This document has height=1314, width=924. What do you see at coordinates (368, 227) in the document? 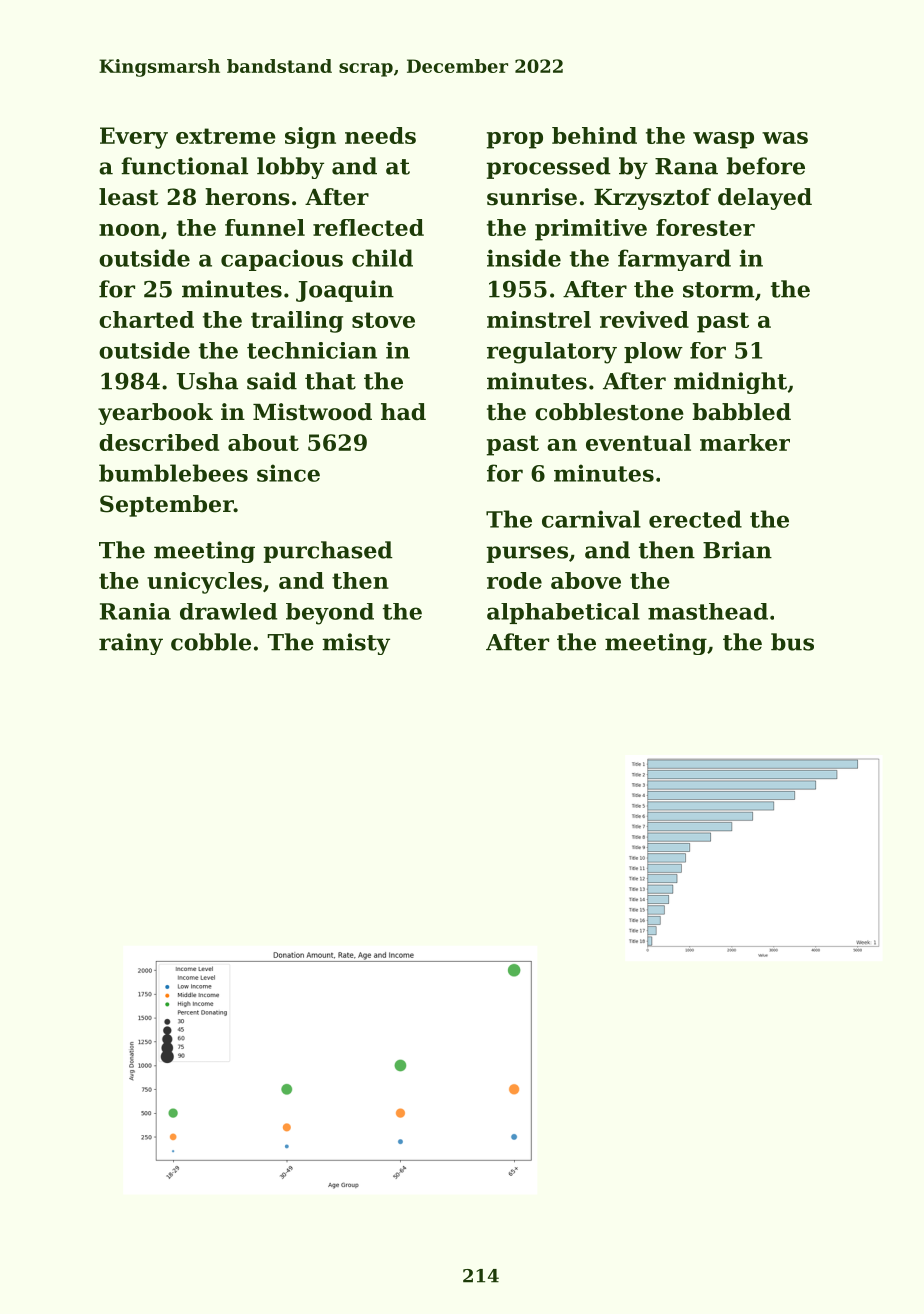
I see `reflected` at bounding box center [368, 227].
